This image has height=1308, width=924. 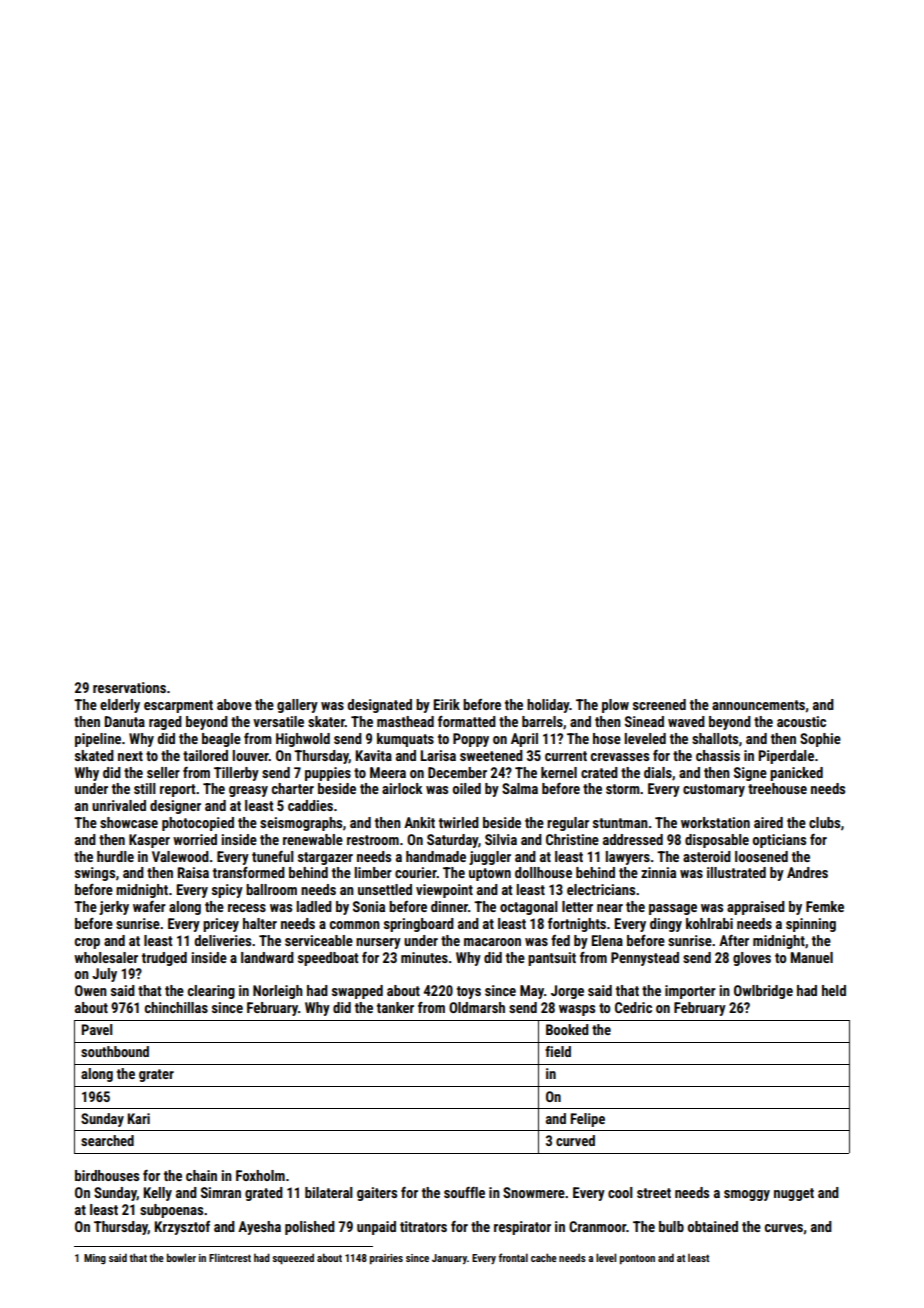 I want to click on grater, so click(x=156, y=1075).
